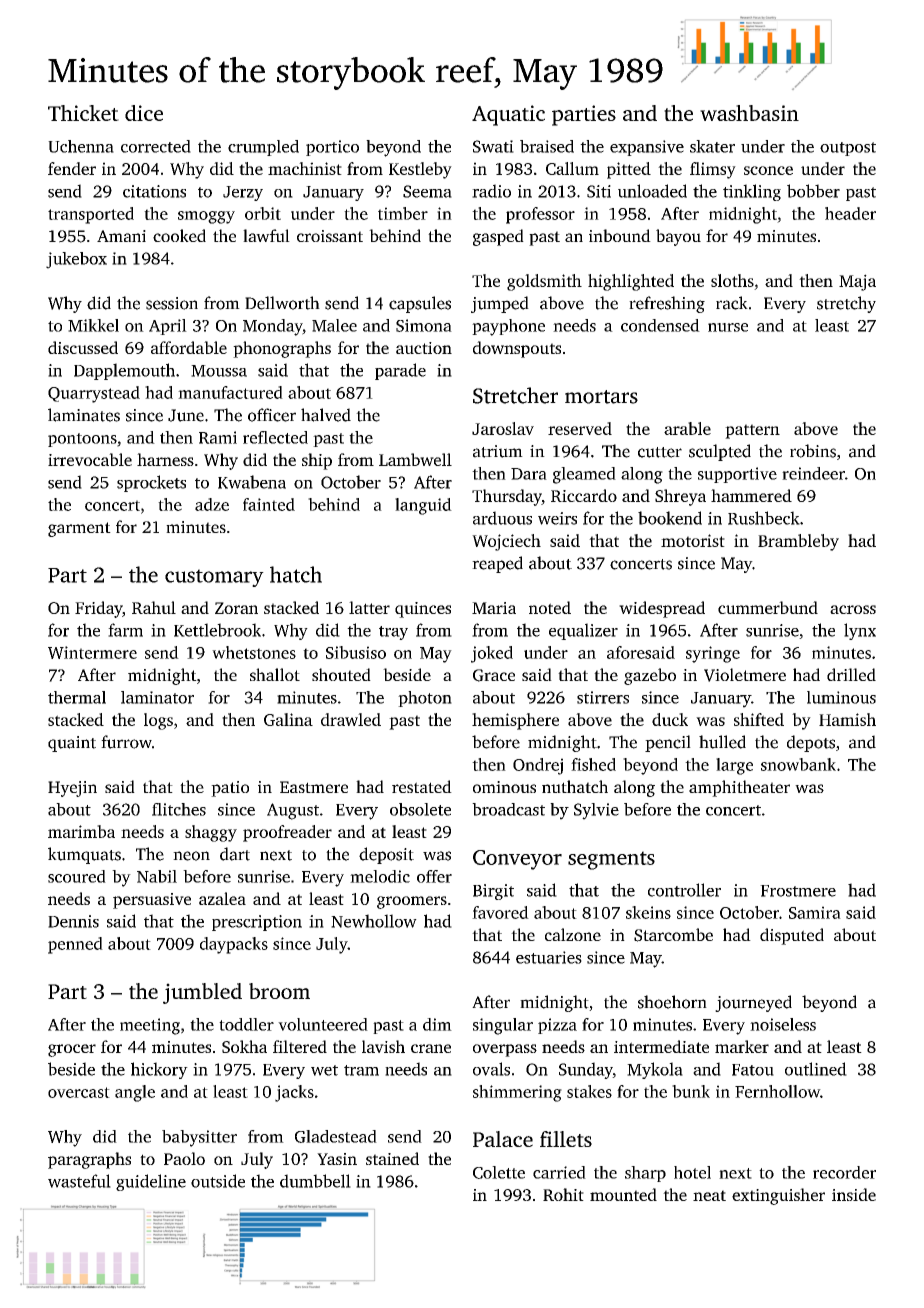  Describe the element at coordinates (728, 327) in the page. I see `nurse` at that location.
